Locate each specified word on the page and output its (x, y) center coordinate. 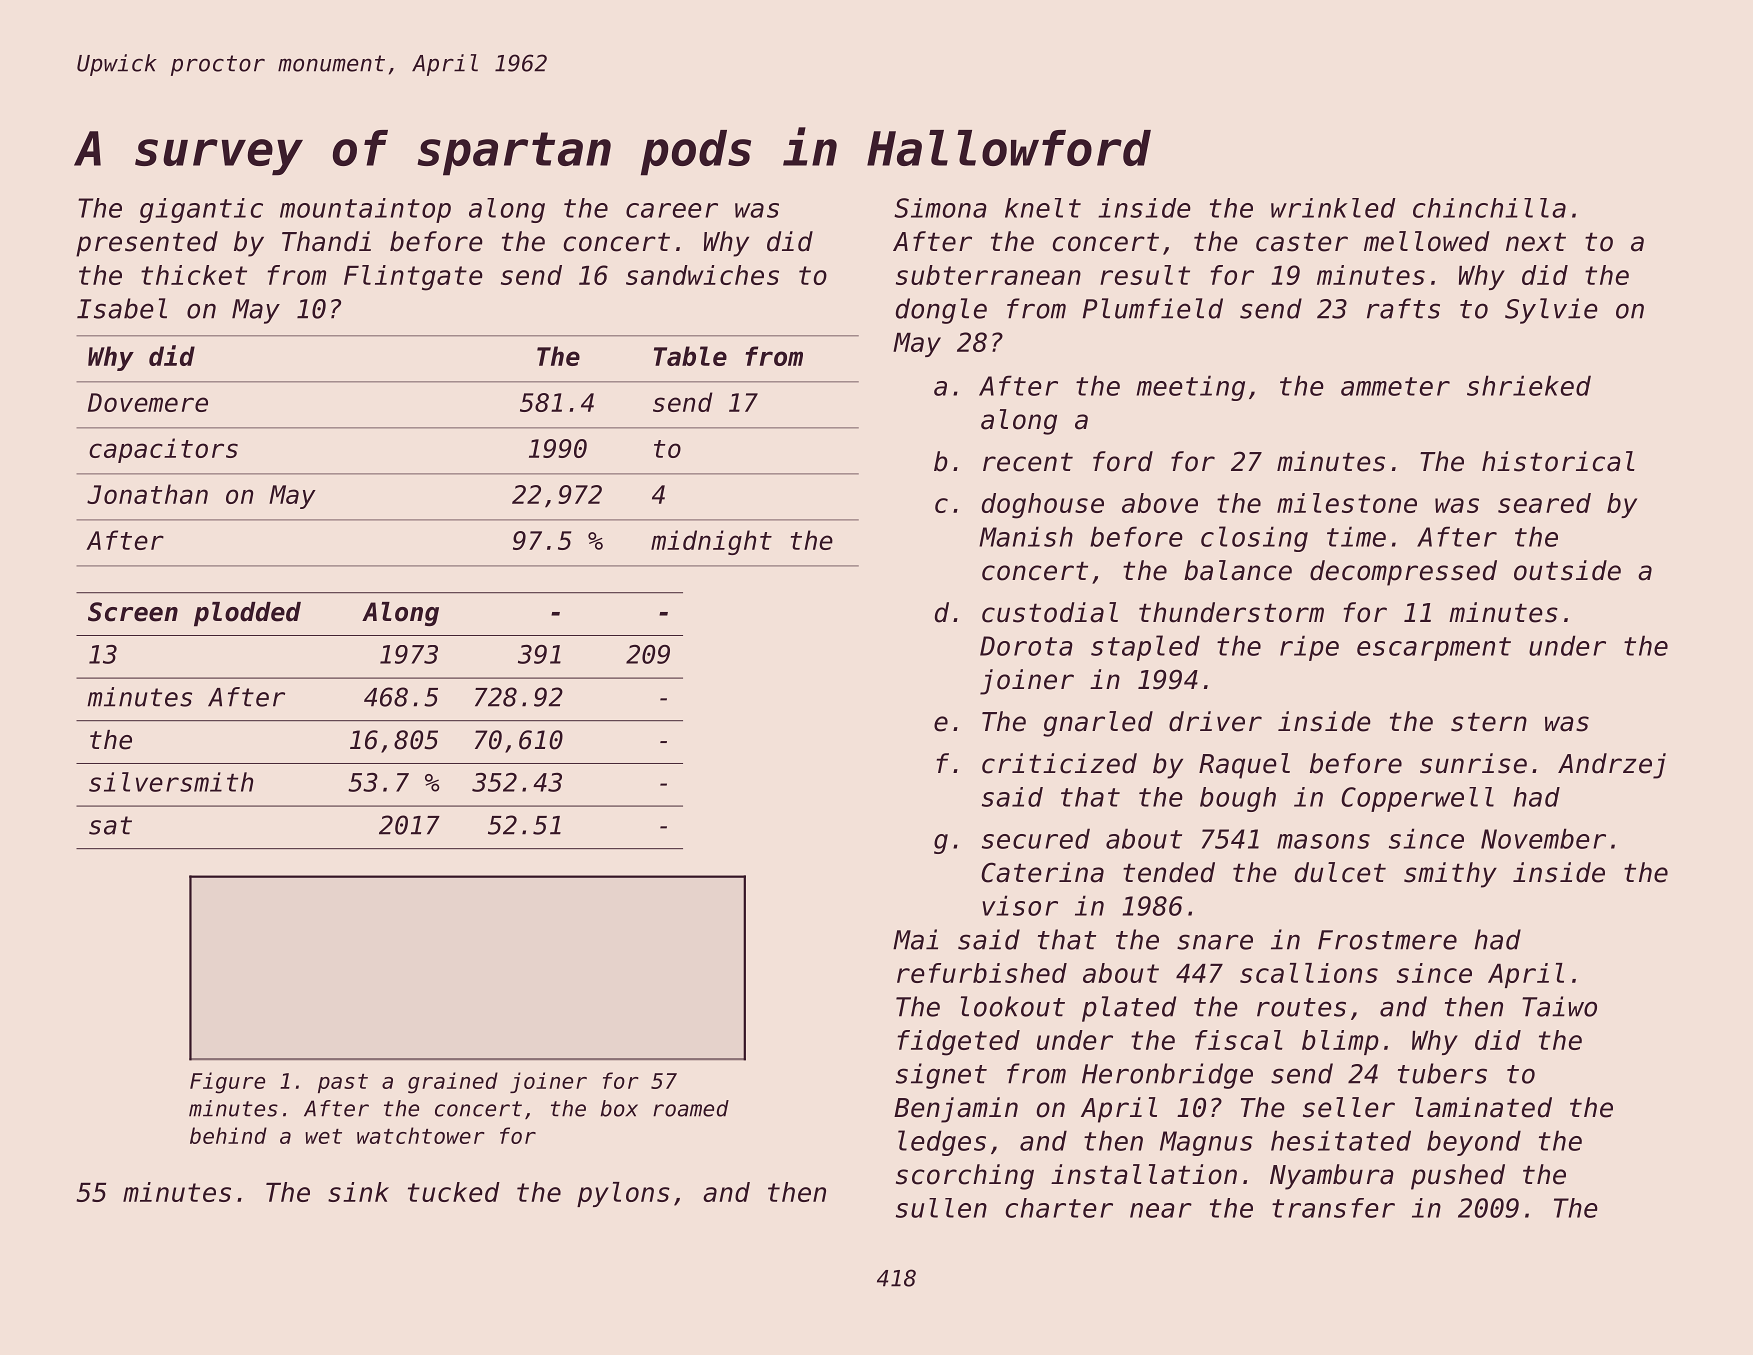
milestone (1347, 503)
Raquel (1244, 766)
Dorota (1026, 646)
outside (1567, 570)
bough (1238, 799)
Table (690, 356)
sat (110, 825)
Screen (133, 612)
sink (358, 1192)
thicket (194, 275)
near (1161, 1210)
